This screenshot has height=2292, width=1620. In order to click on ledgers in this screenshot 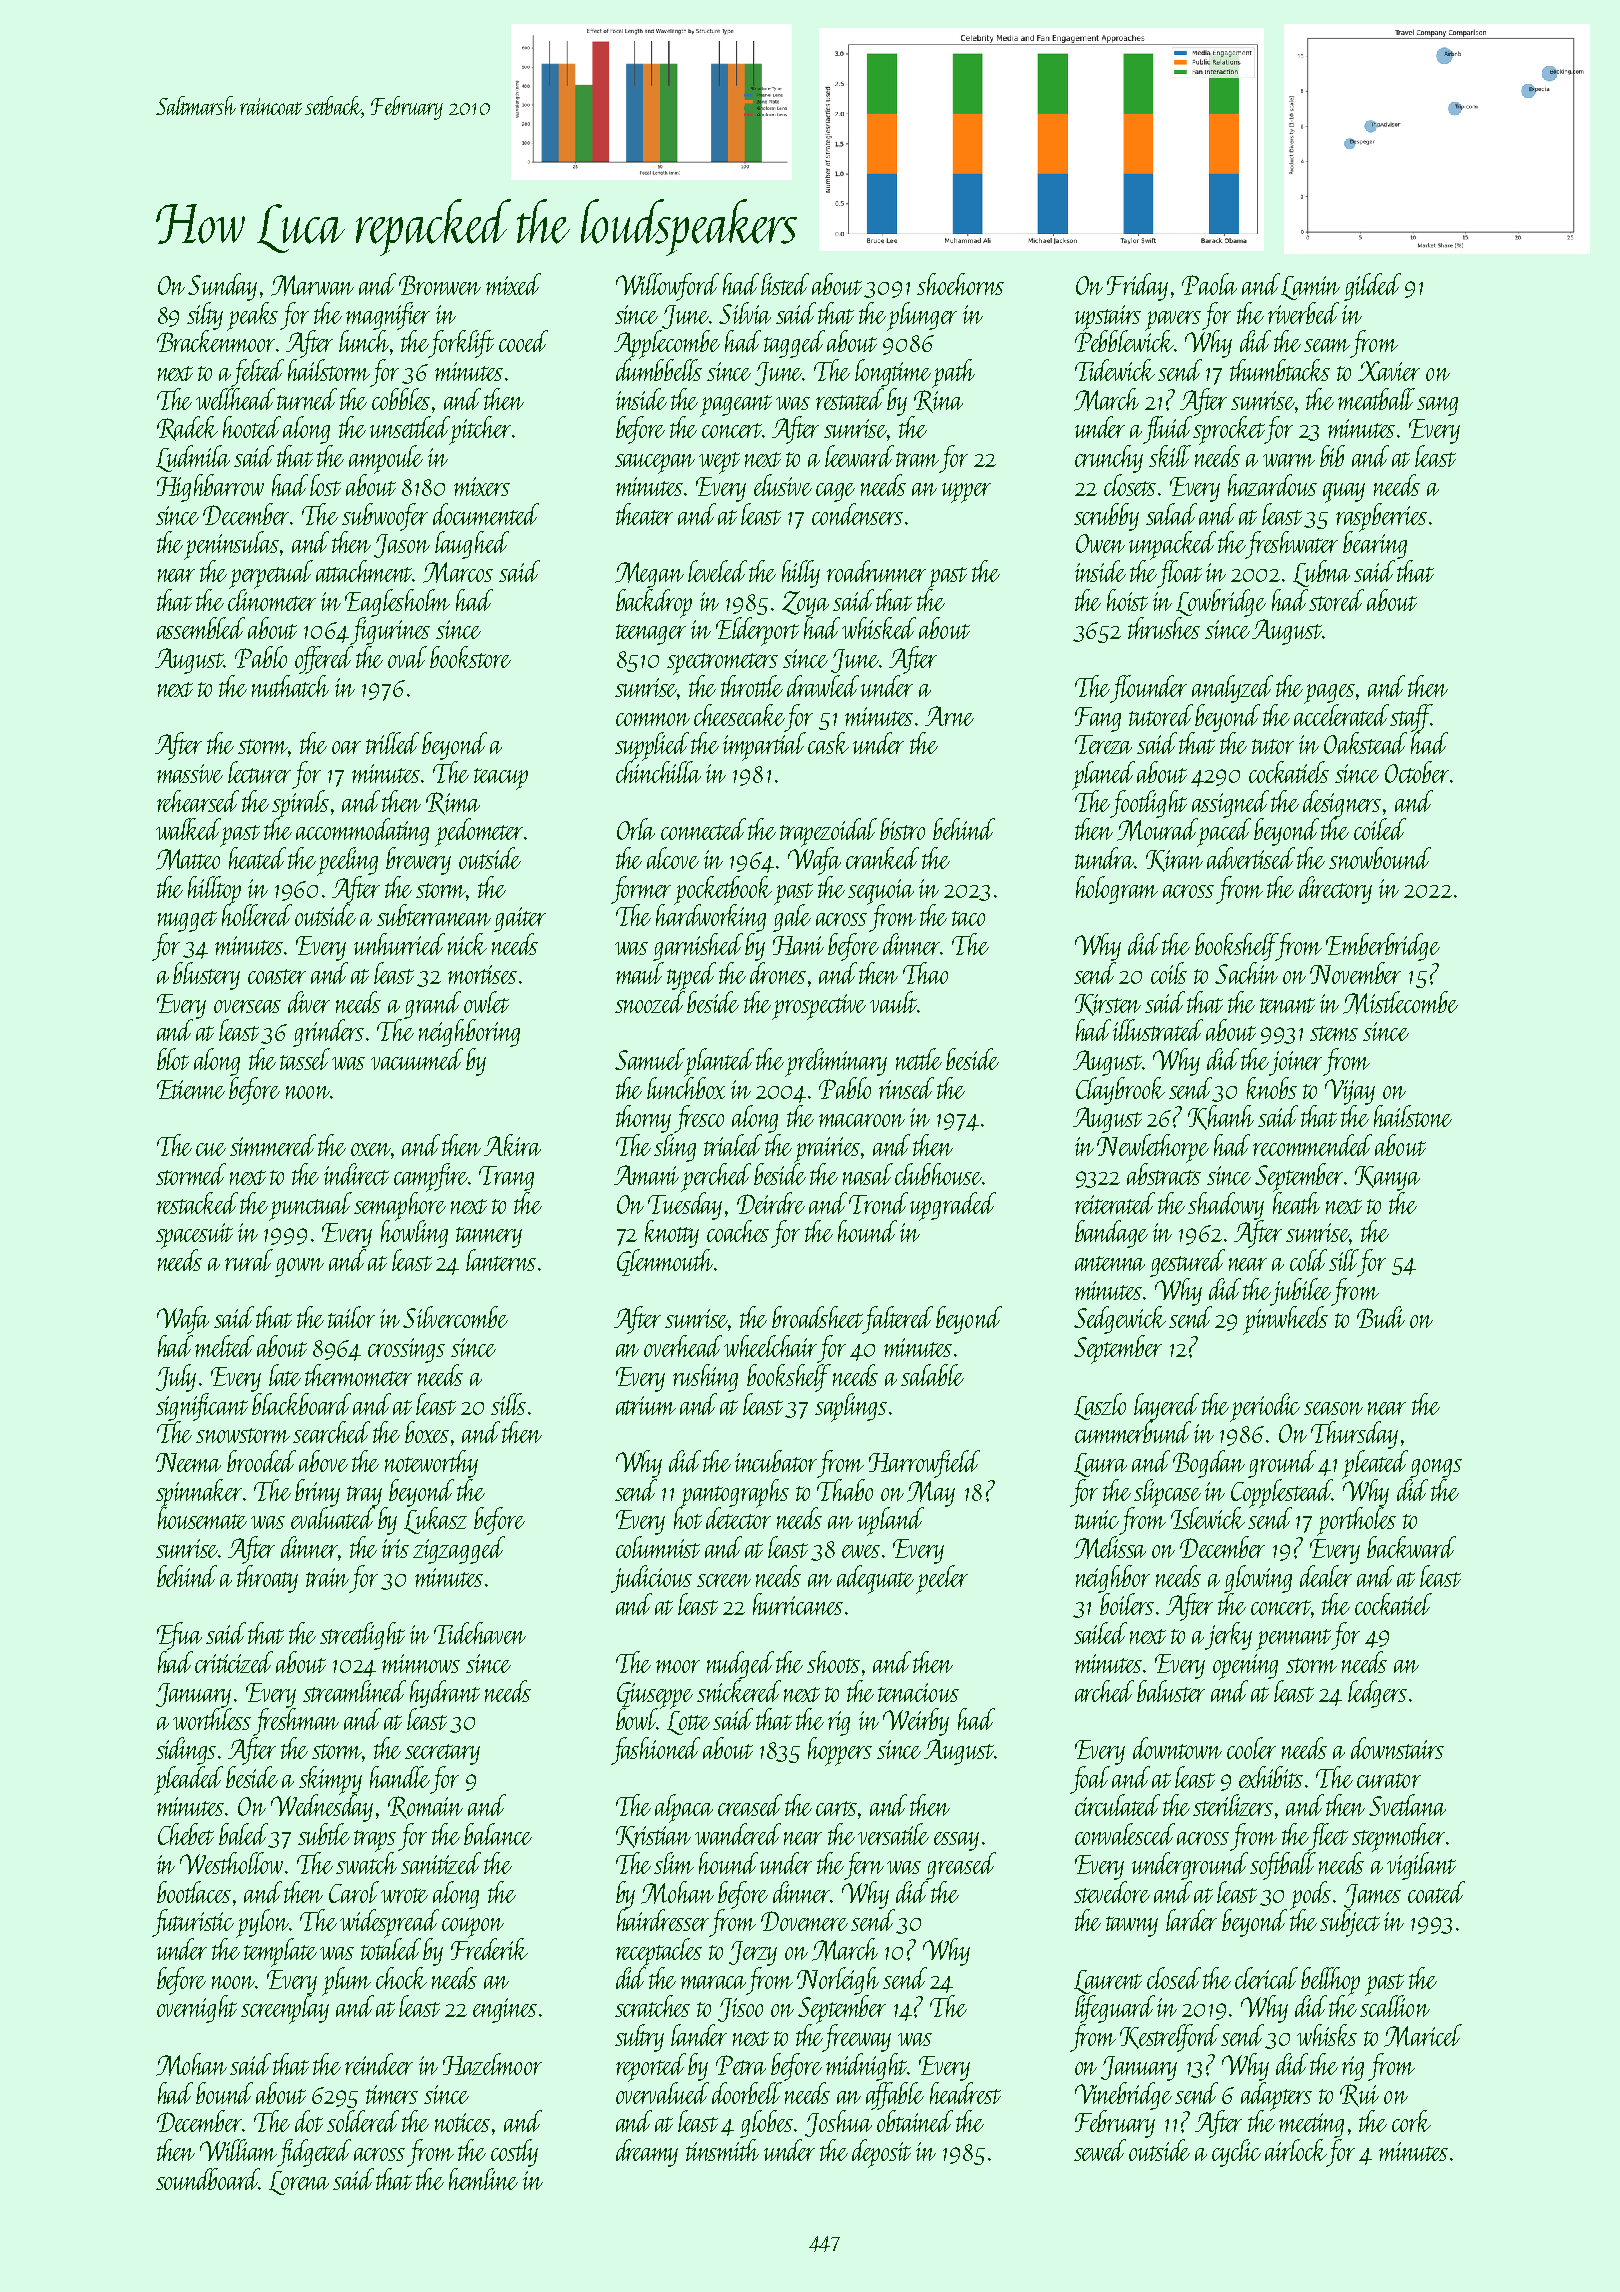, I will do `click(1377, 1694)`.
